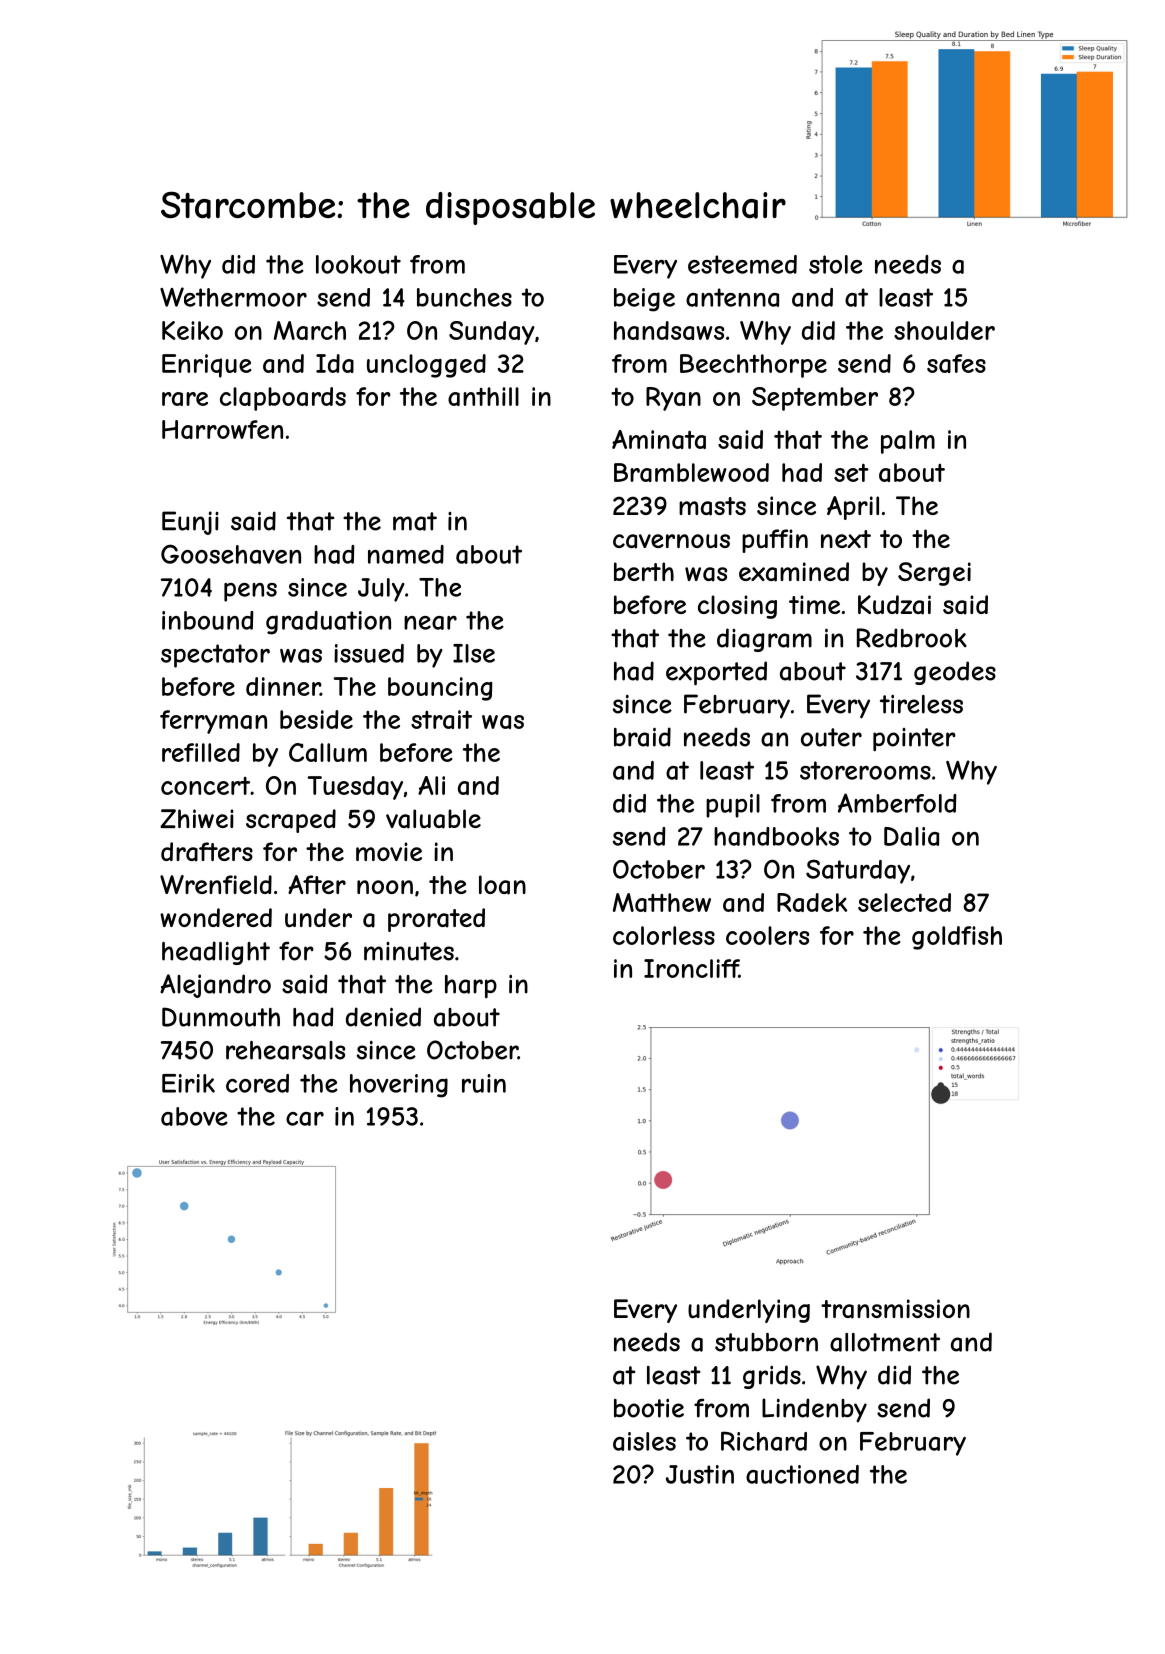 The height and width of the screenshot is (1654, 1165). What do you see at coordinates (691, 472) in the screenshot?
I see `Bramblewood` at bounding box center [691, 472].
